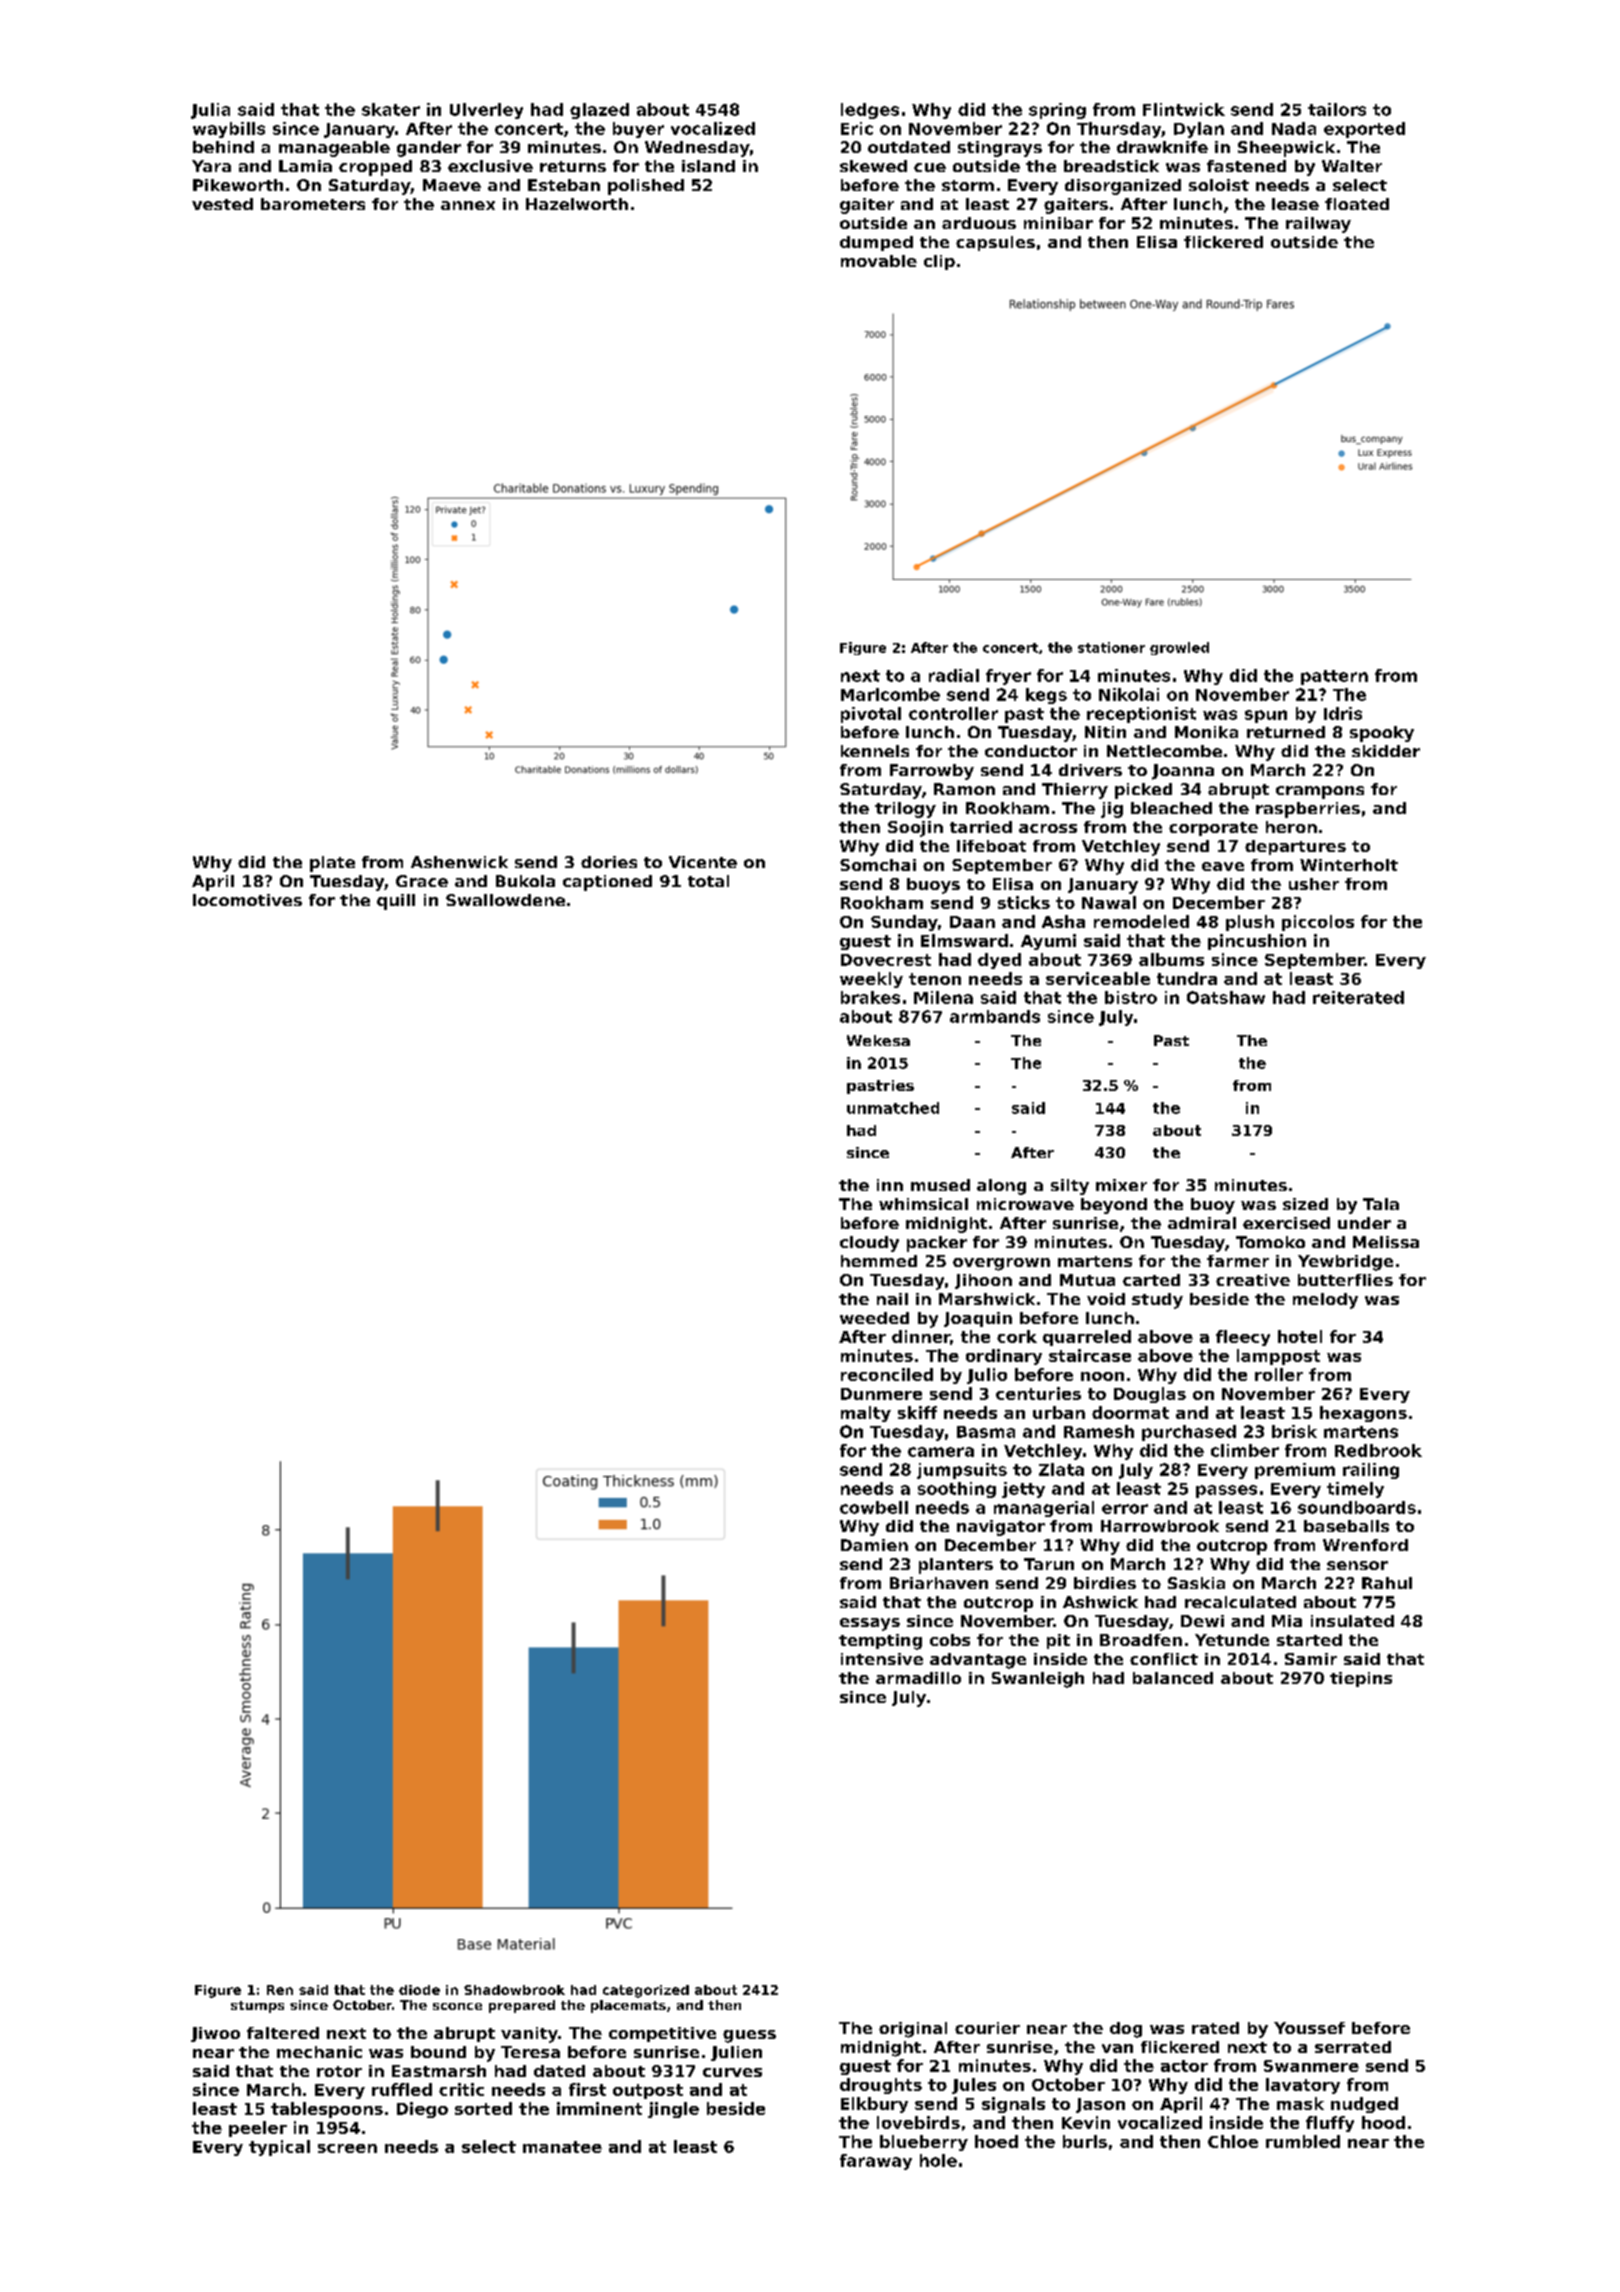 The width and height of the page is (1620, 2292). Describe the element at coordinates (879, 261) in the page. I see `movable` at that location.
